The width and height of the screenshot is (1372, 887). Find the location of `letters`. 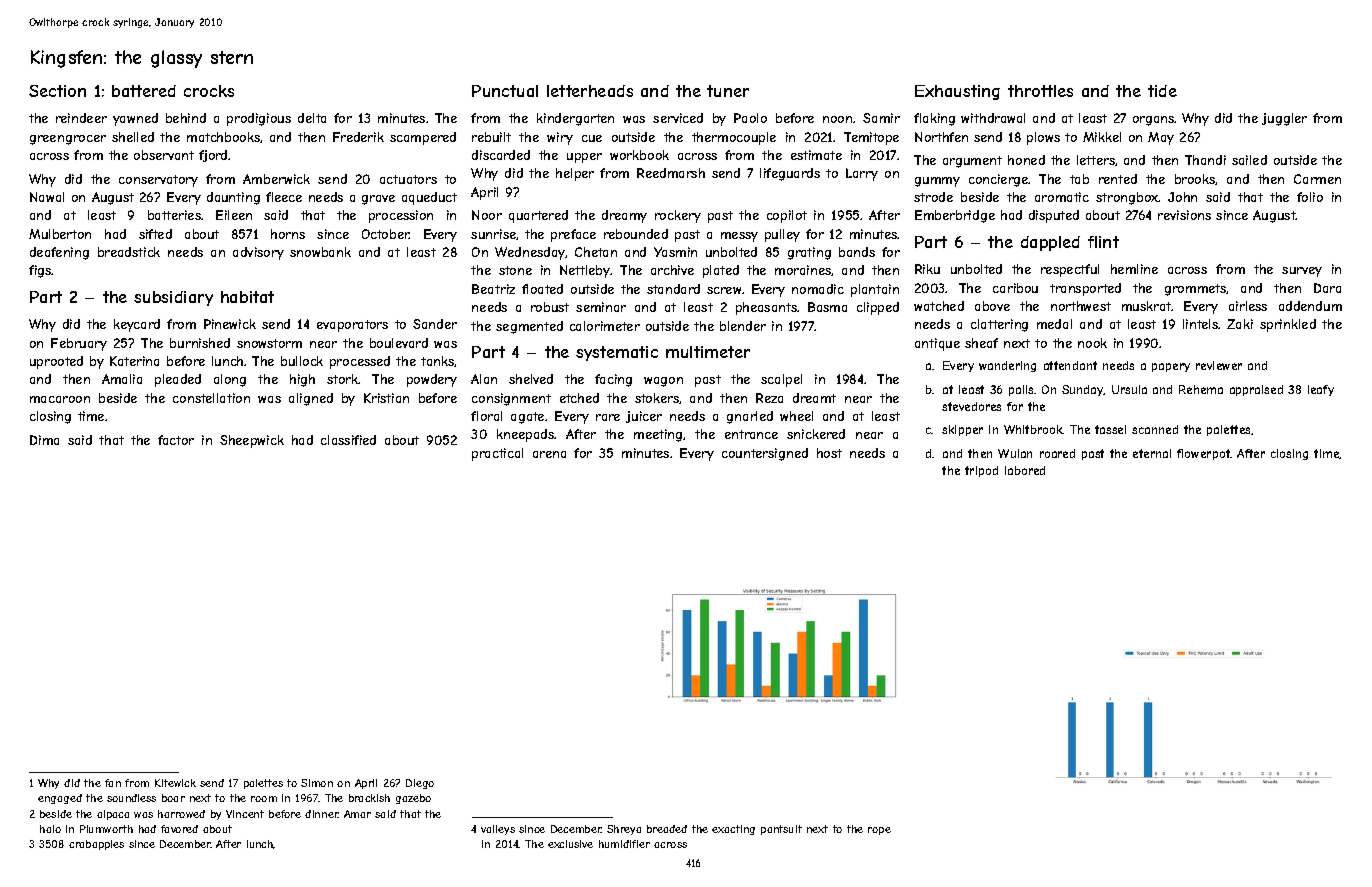

letters is located at coordinates (1096, 160).
